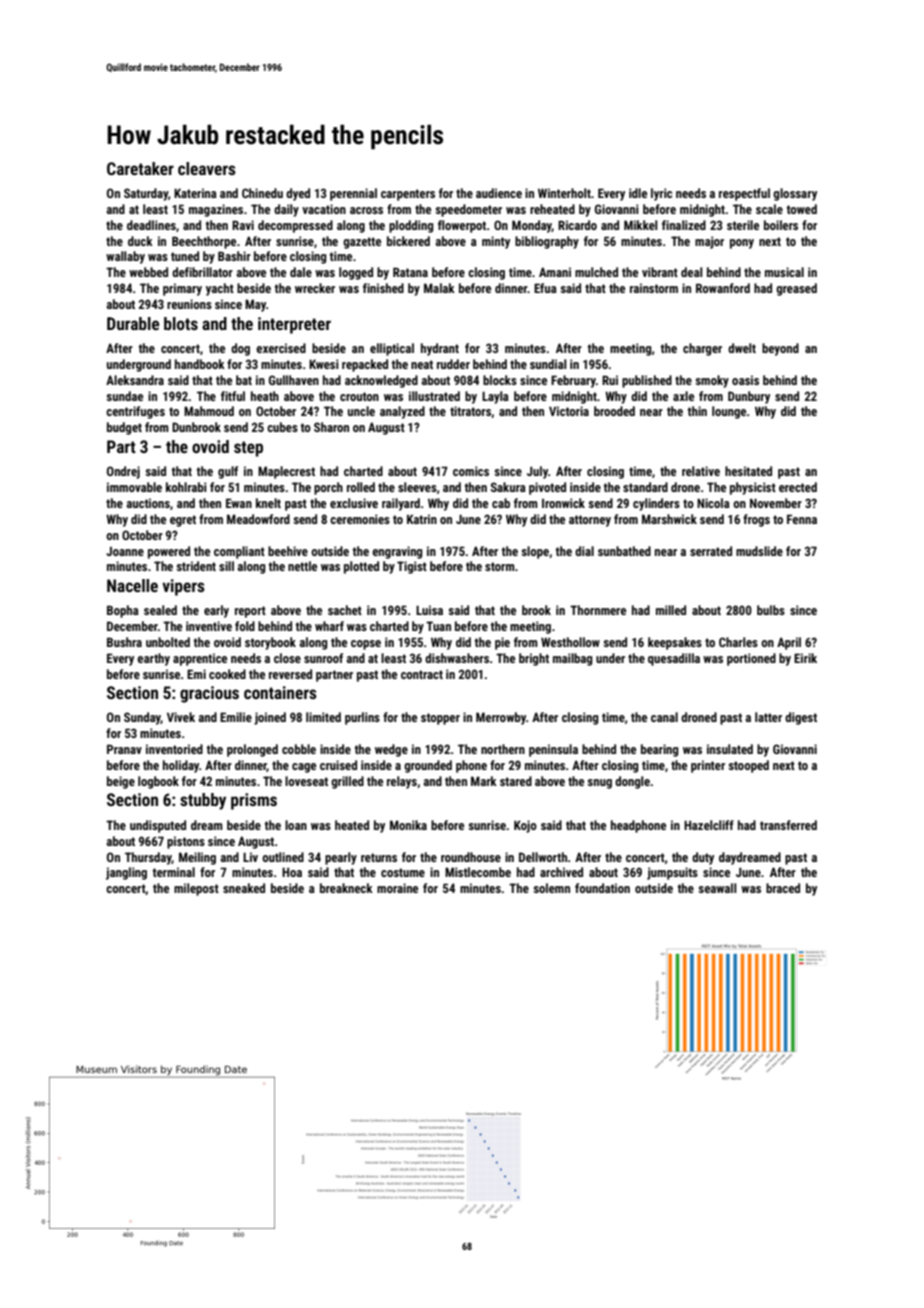  What do you see at coordinates (209, 694) in the screenshot?
I see `gracious` at bounding box center [209, 694].
